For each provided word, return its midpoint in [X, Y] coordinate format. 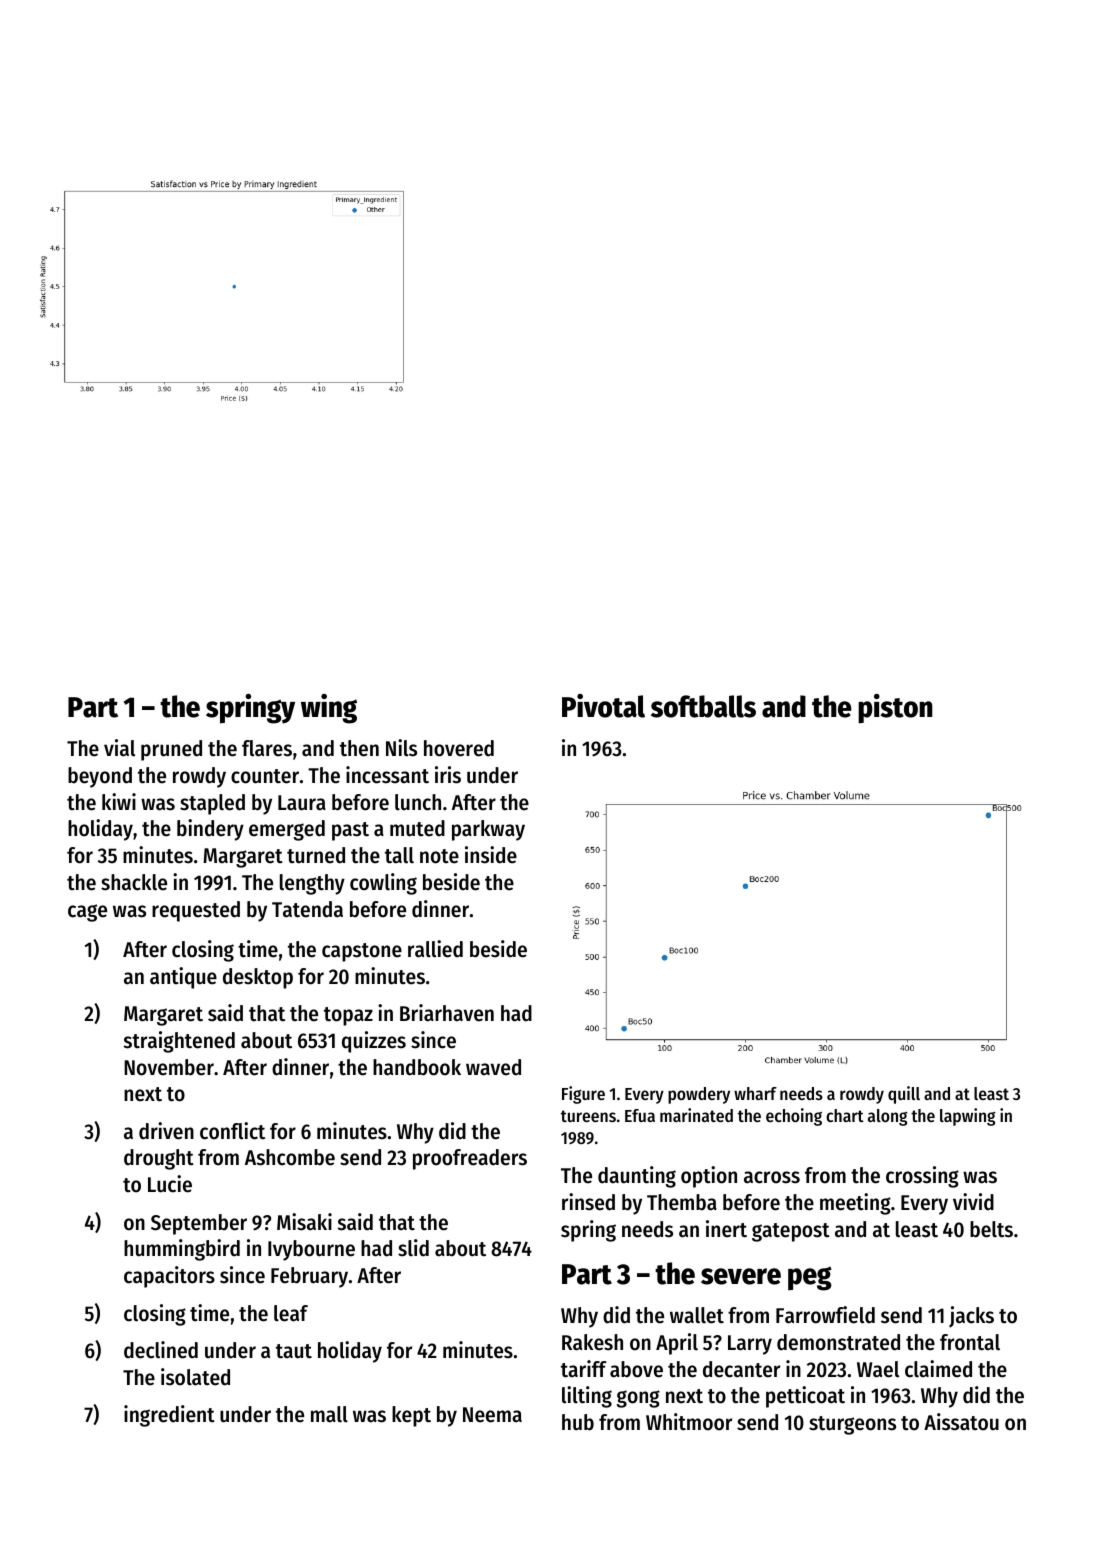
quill [904, 1095]
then [359, 748]
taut [294, 1351]
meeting [855, 1204]
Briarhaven [447, 1013]
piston [895, 709]
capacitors [169, 1277]
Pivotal [603, 706]
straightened [179, 1042]
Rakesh [592, 1342]
